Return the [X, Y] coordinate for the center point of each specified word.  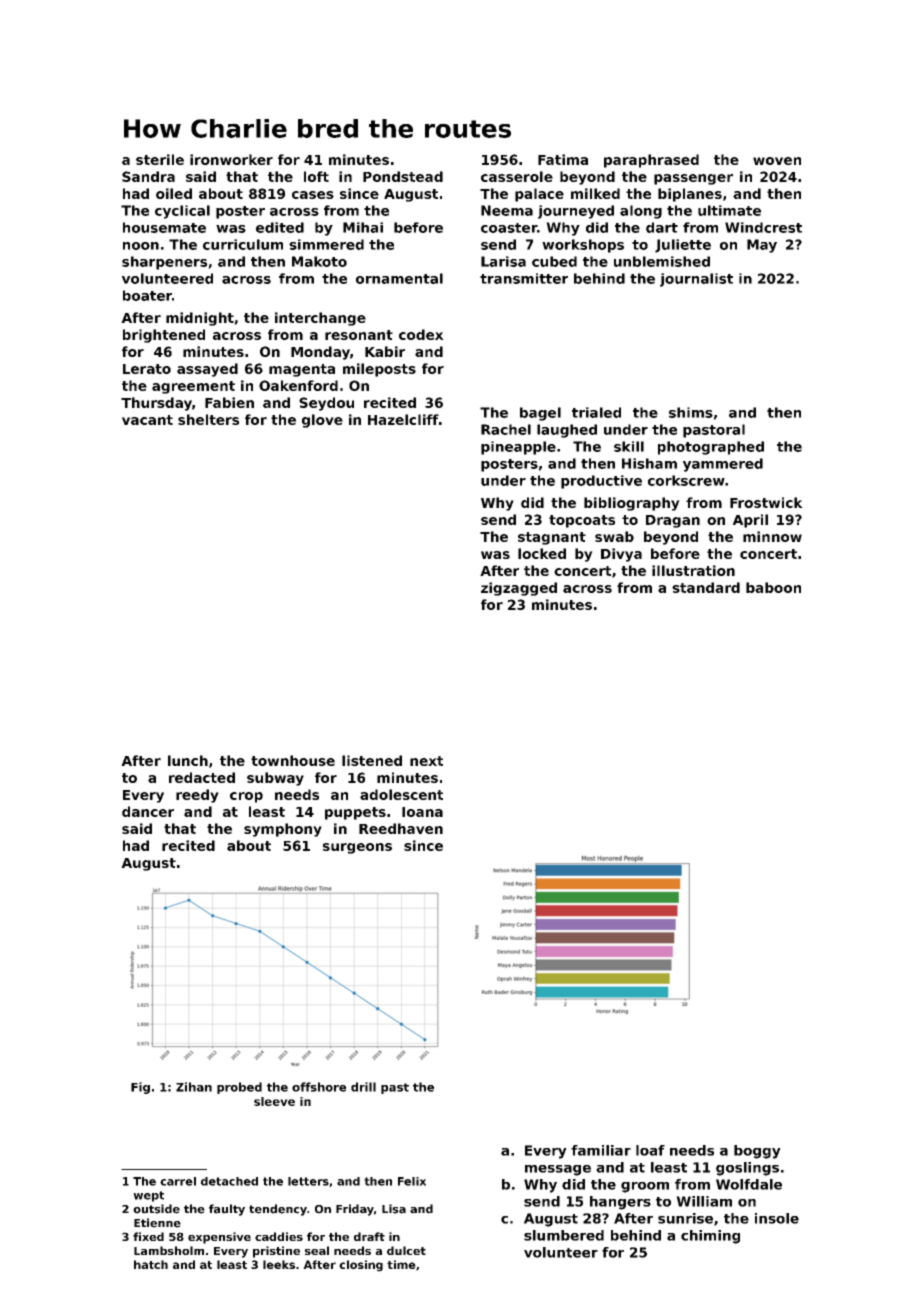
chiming [710, 1237]
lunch [188, 760]
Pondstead [403, 176]
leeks [279, 1264]
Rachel [506, 429]
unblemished [662, 261]
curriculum [243, 244]
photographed [711, 448]
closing [361, 1266]
